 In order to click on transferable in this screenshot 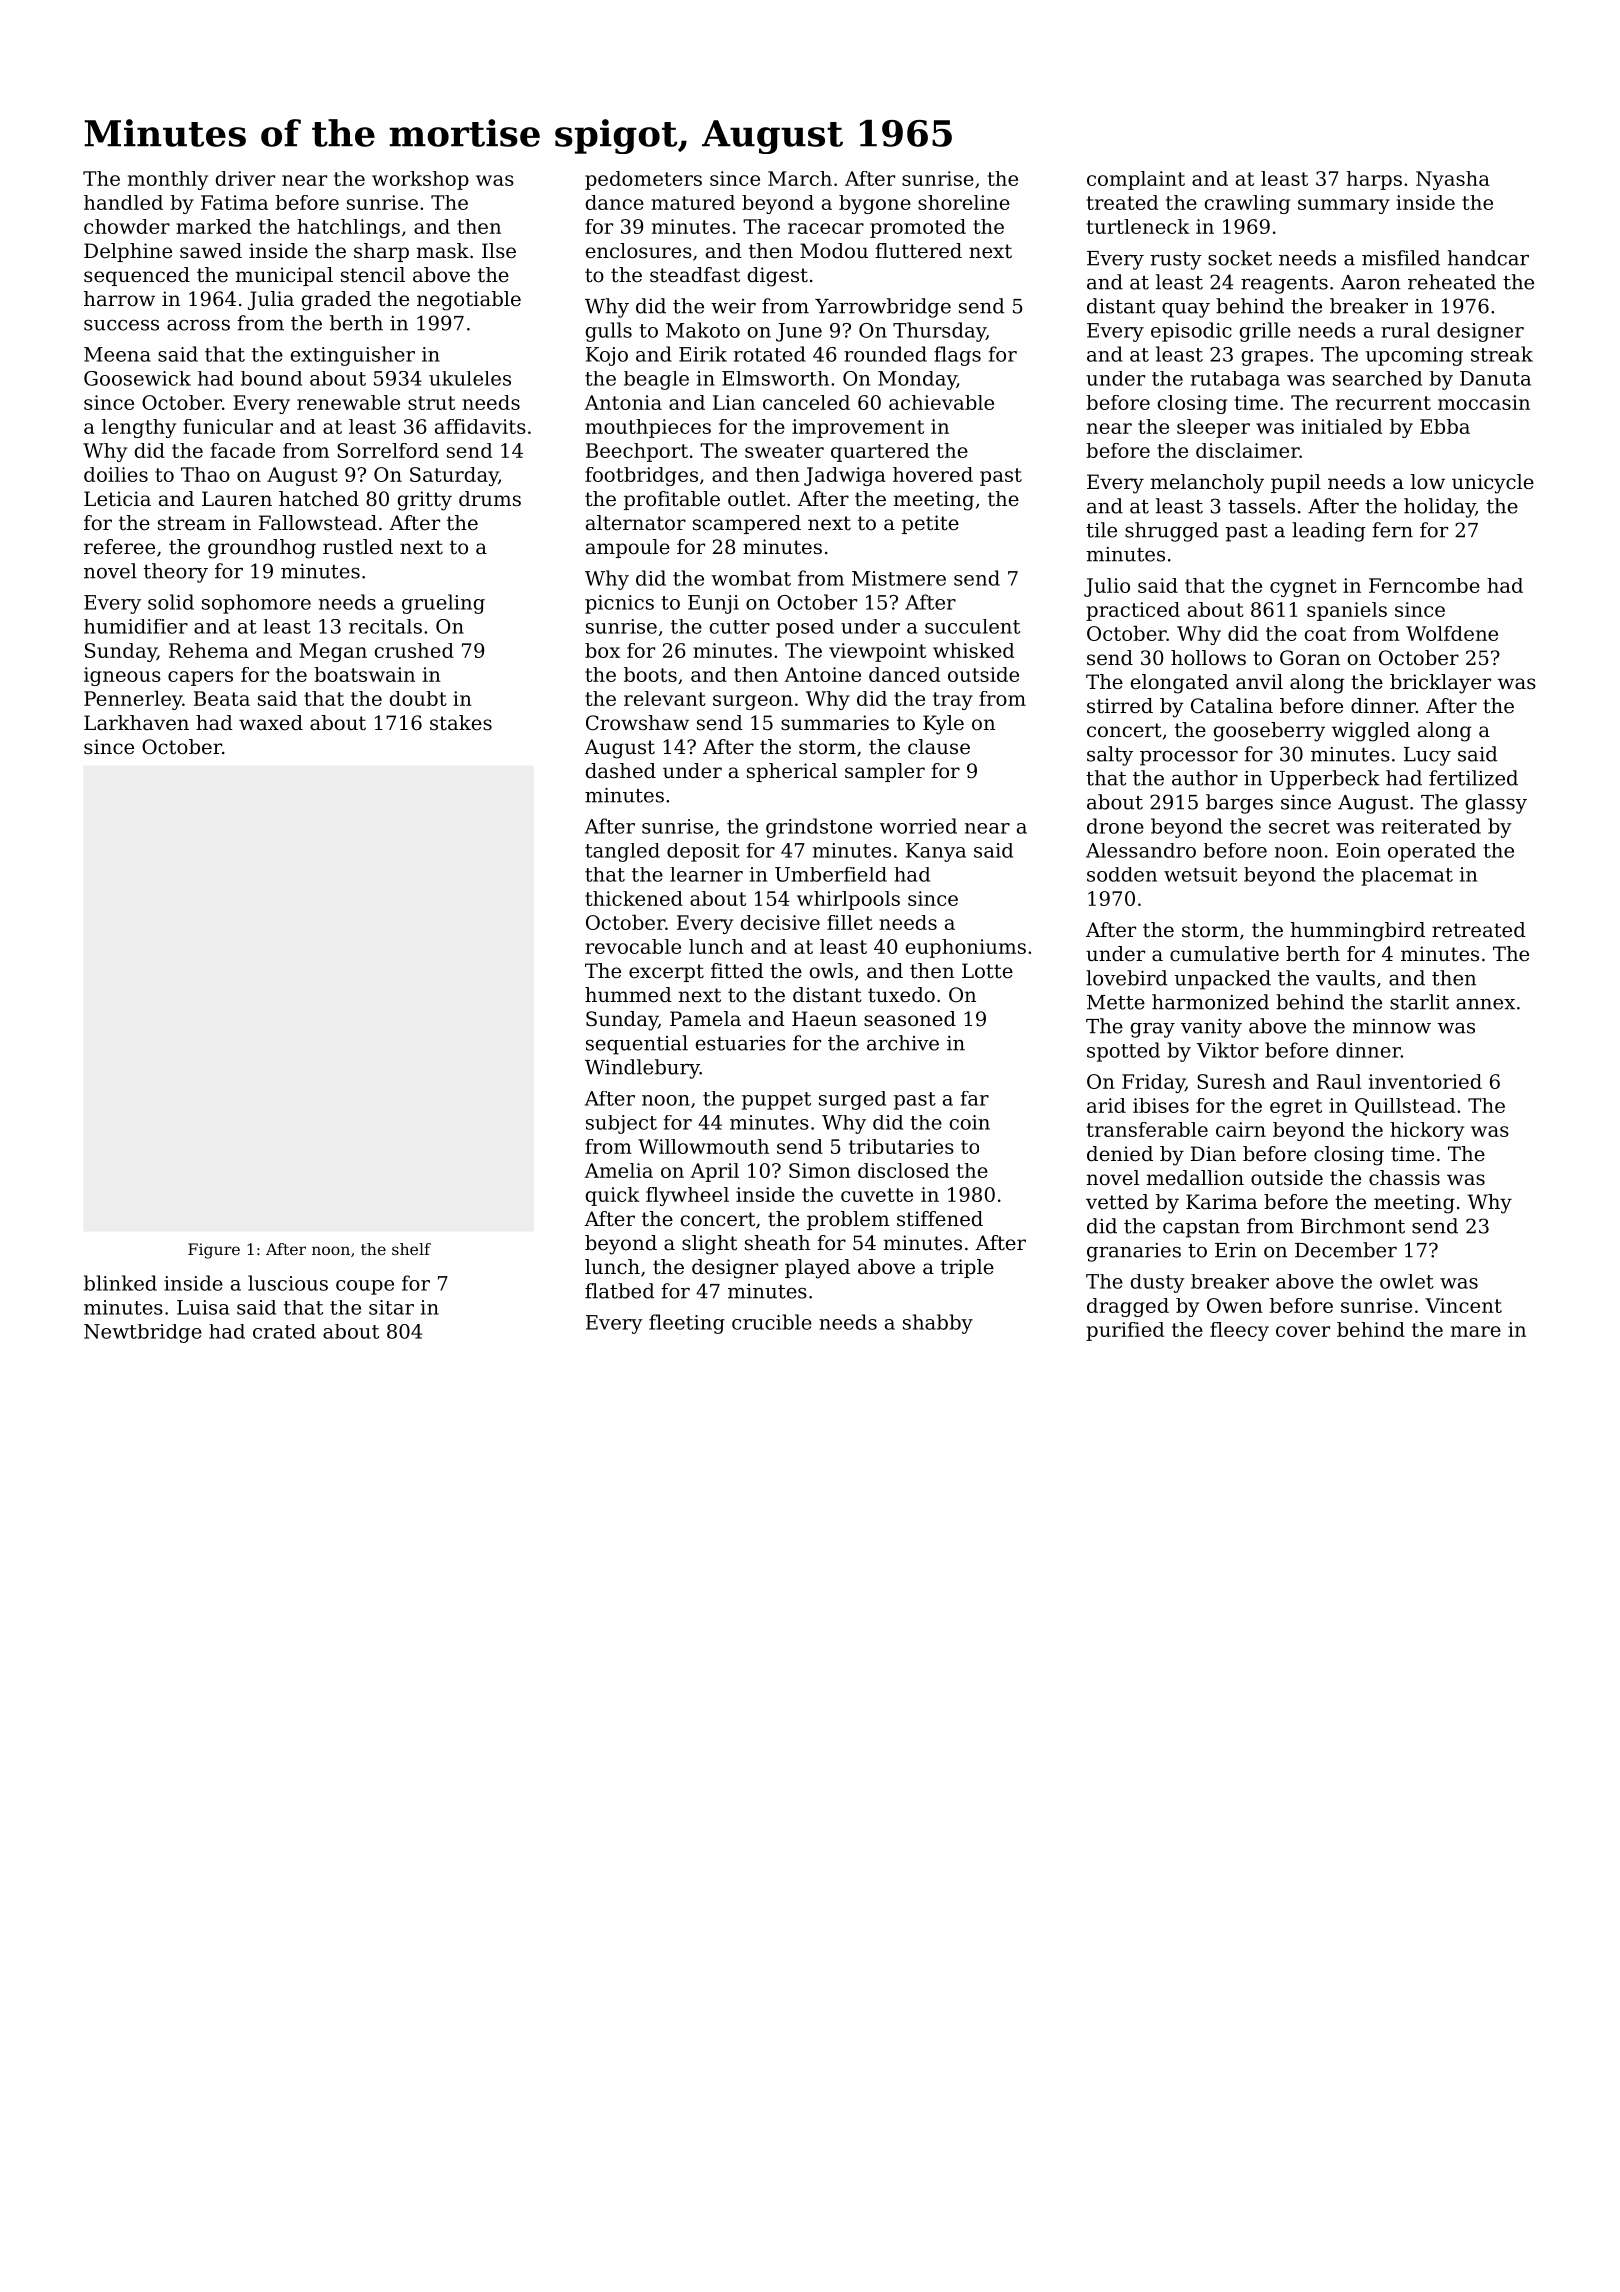, I will do `click(1147, 1129)`.
